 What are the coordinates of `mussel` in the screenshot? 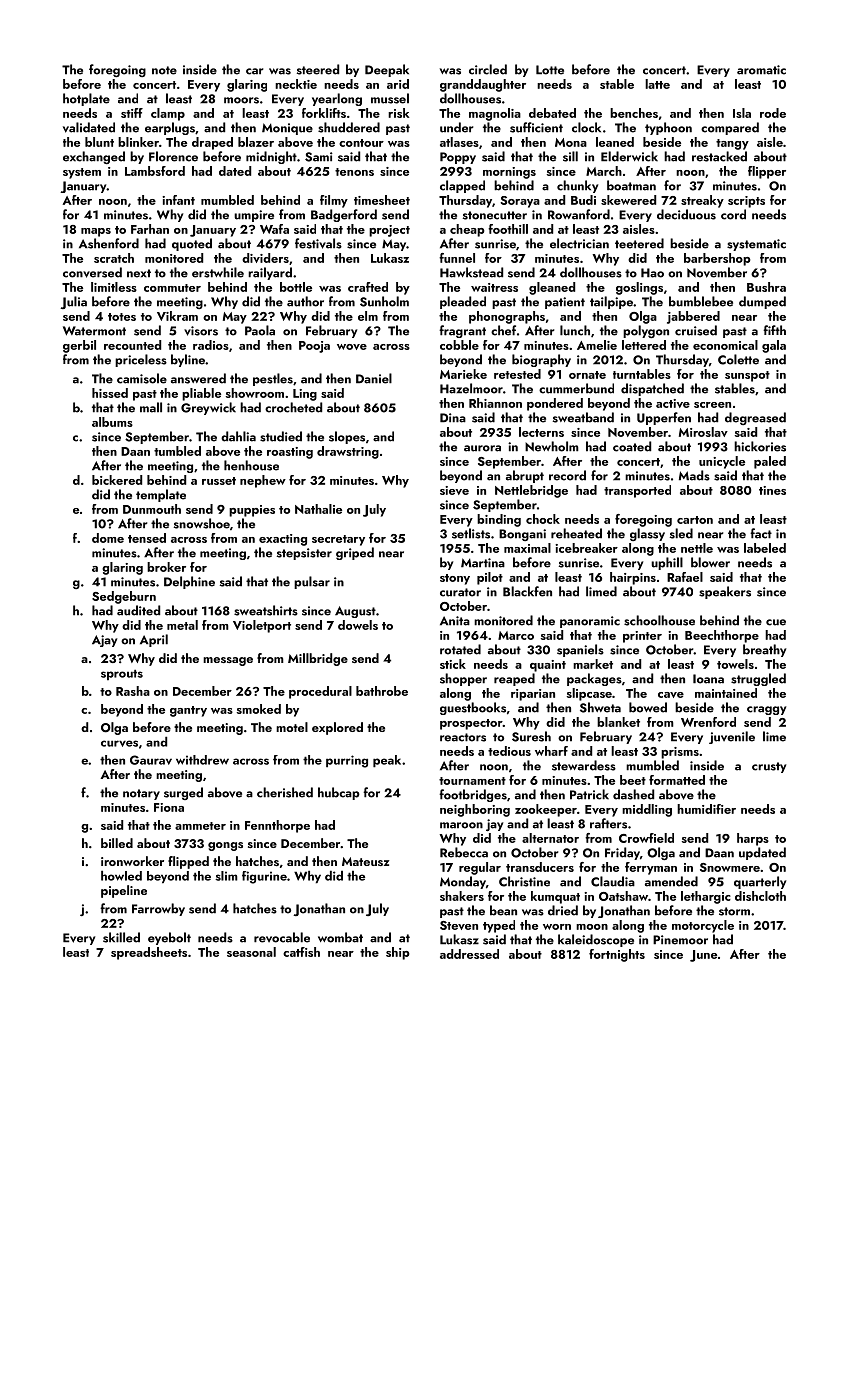 It's located at (390, 98).
